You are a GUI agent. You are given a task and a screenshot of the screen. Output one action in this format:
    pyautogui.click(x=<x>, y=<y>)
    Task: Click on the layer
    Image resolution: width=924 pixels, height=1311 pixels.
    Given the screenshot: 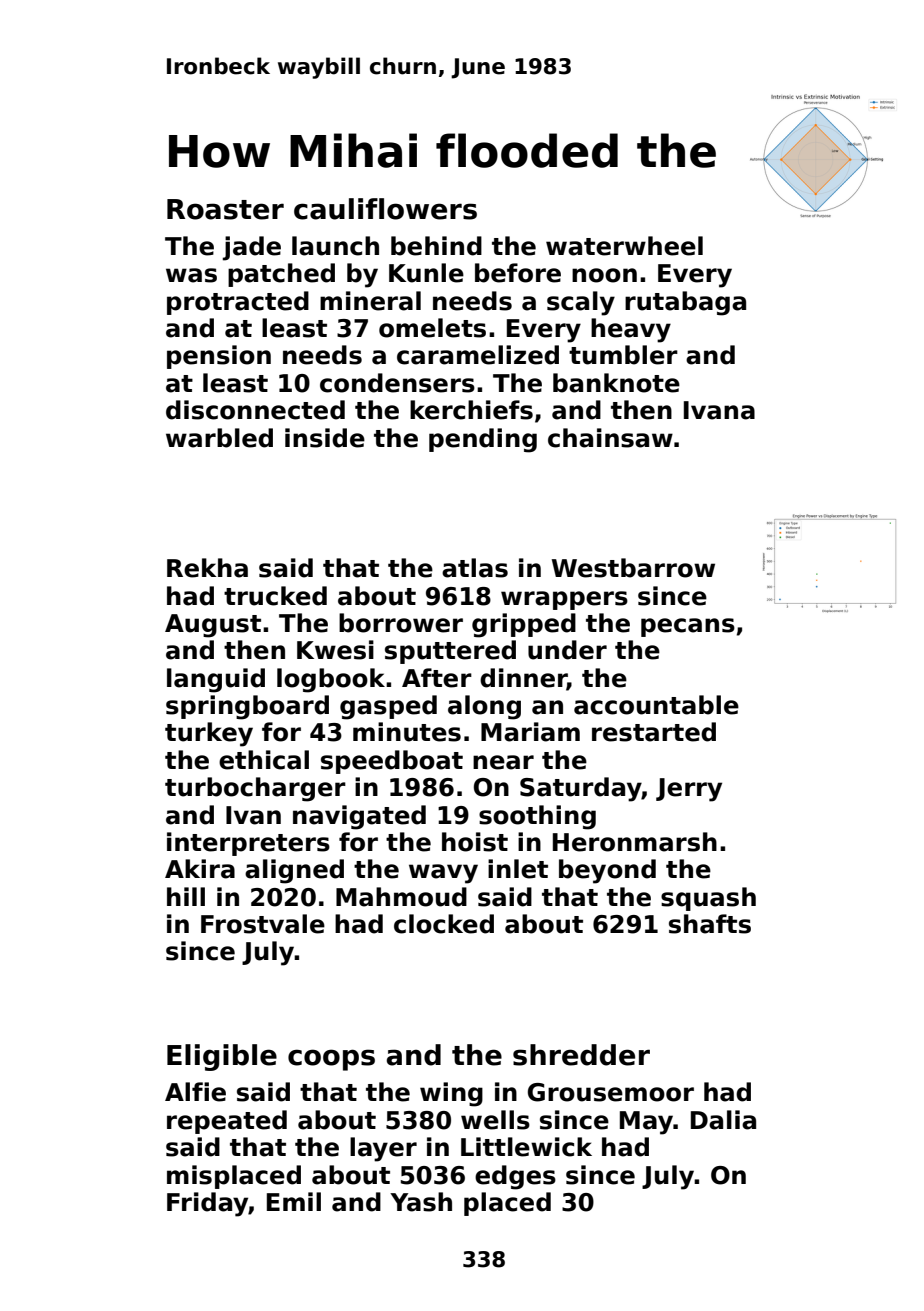 What is the action you would take?
    pyautogui.click(x=383, y=1149)
